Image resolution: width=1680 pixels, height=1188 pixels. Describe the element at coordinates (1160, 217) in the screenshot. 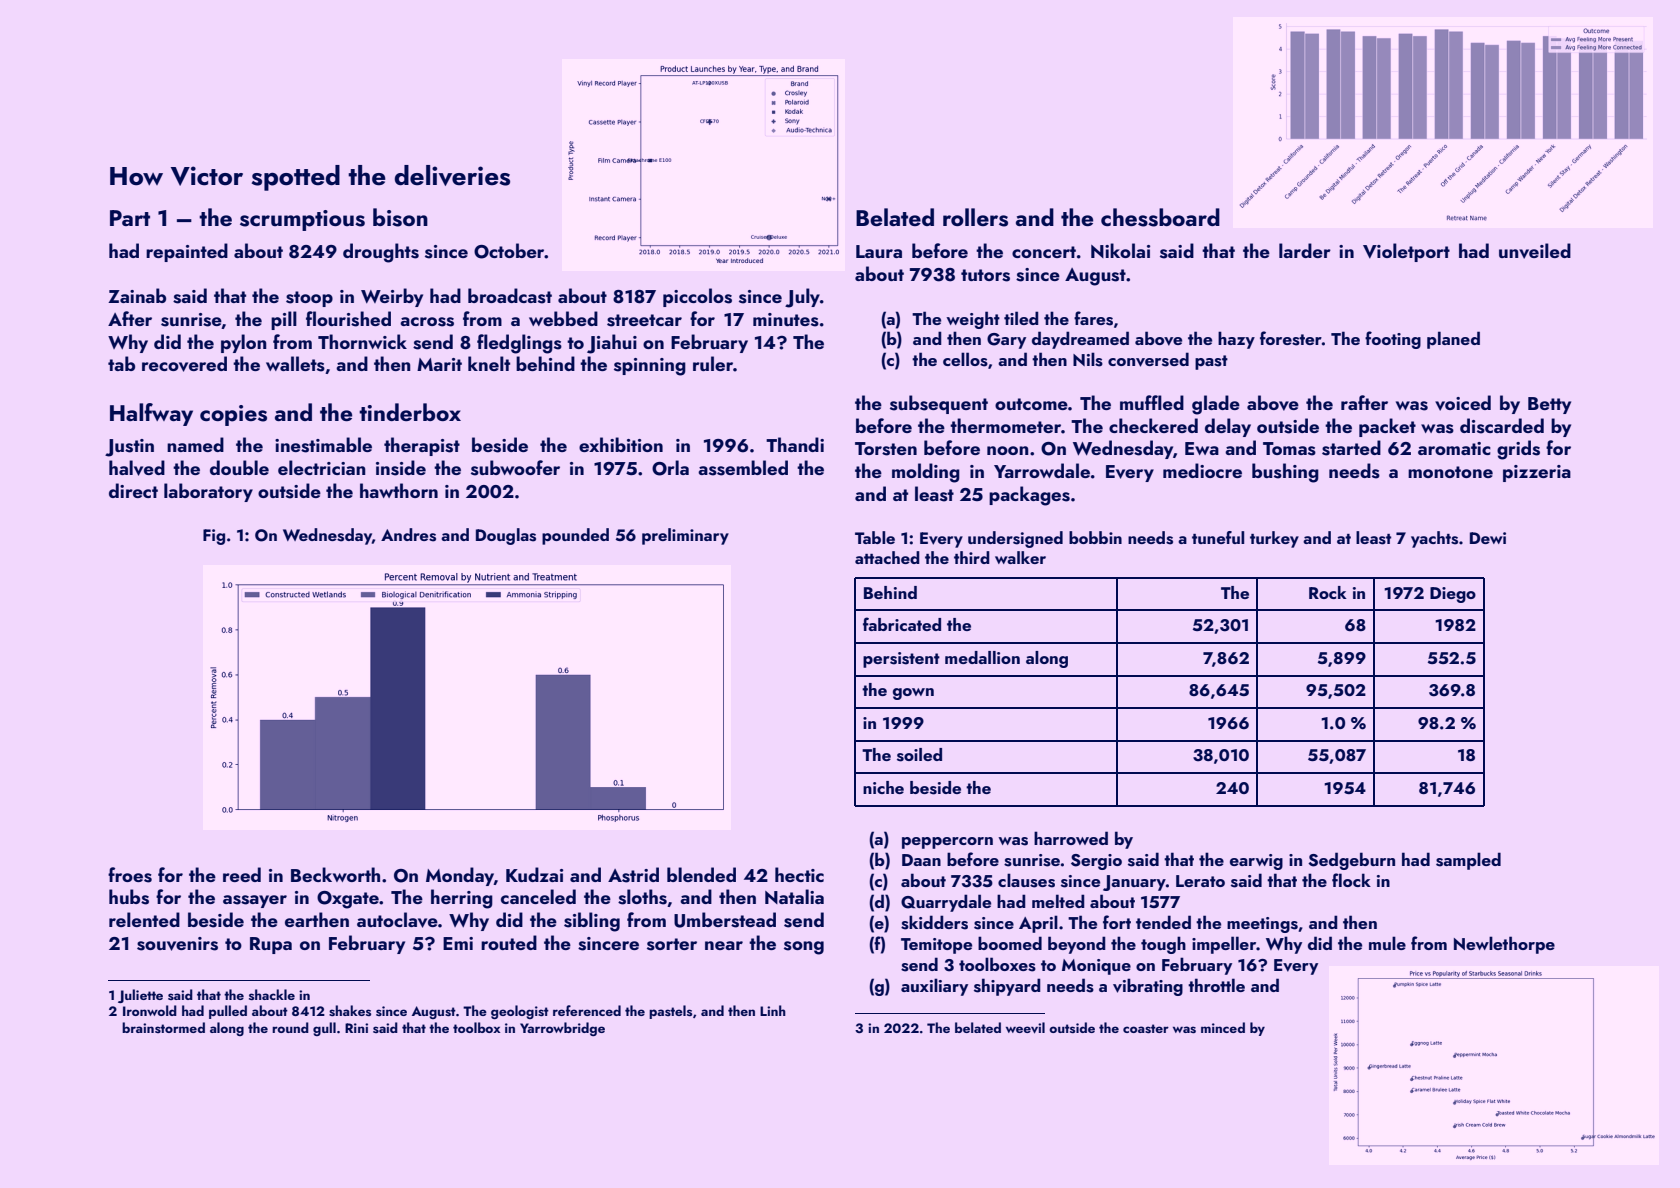

I see `chessboard` at that location.
